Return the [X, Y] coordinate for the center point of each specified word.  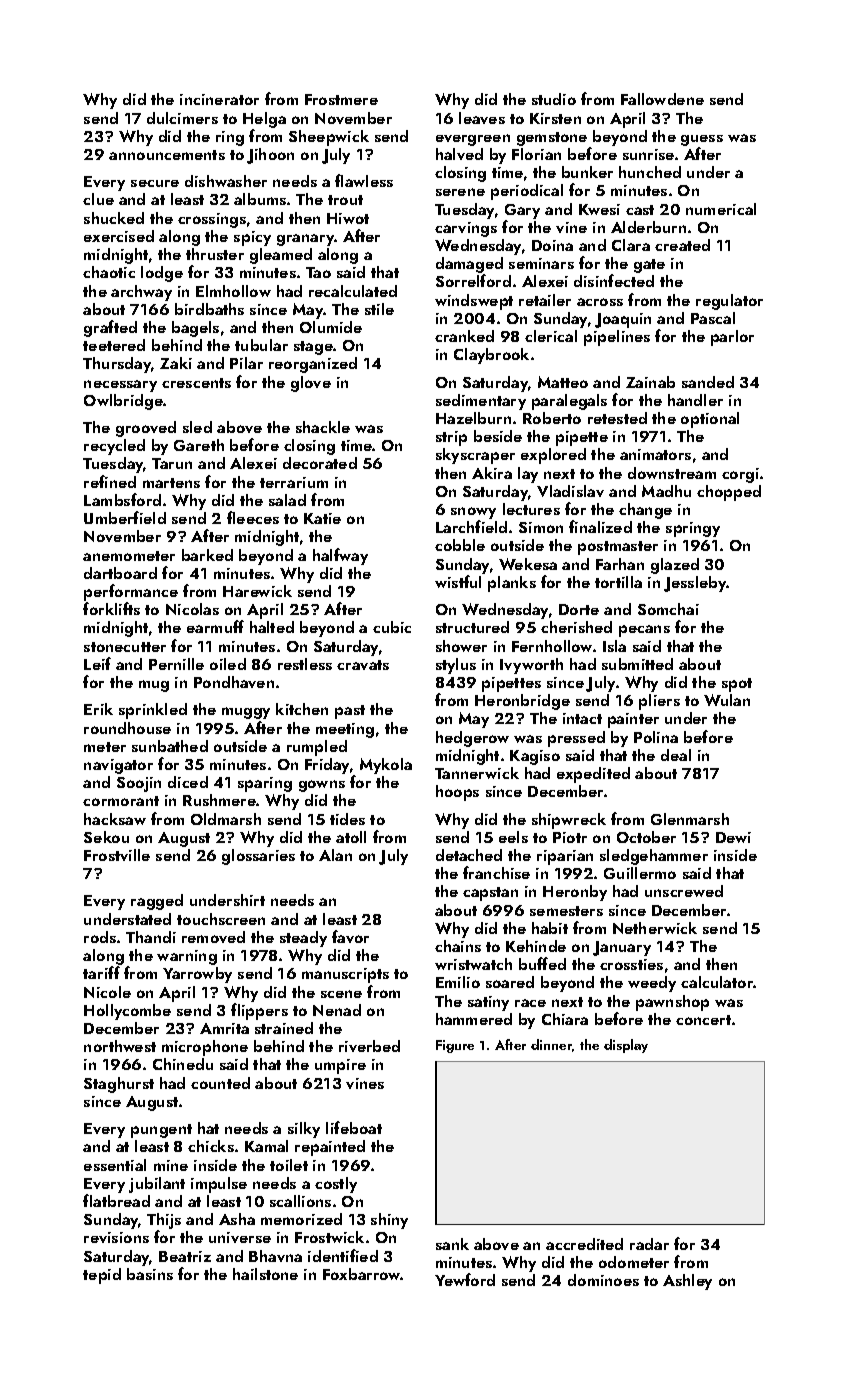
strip [451, 438]
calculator [717, 982]
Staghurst [119, 1085]
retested [617, 418]
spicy [252, 238]
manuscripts [345, 975]
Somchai [668, 609]
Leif [97, 663]
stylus [456, 666]
